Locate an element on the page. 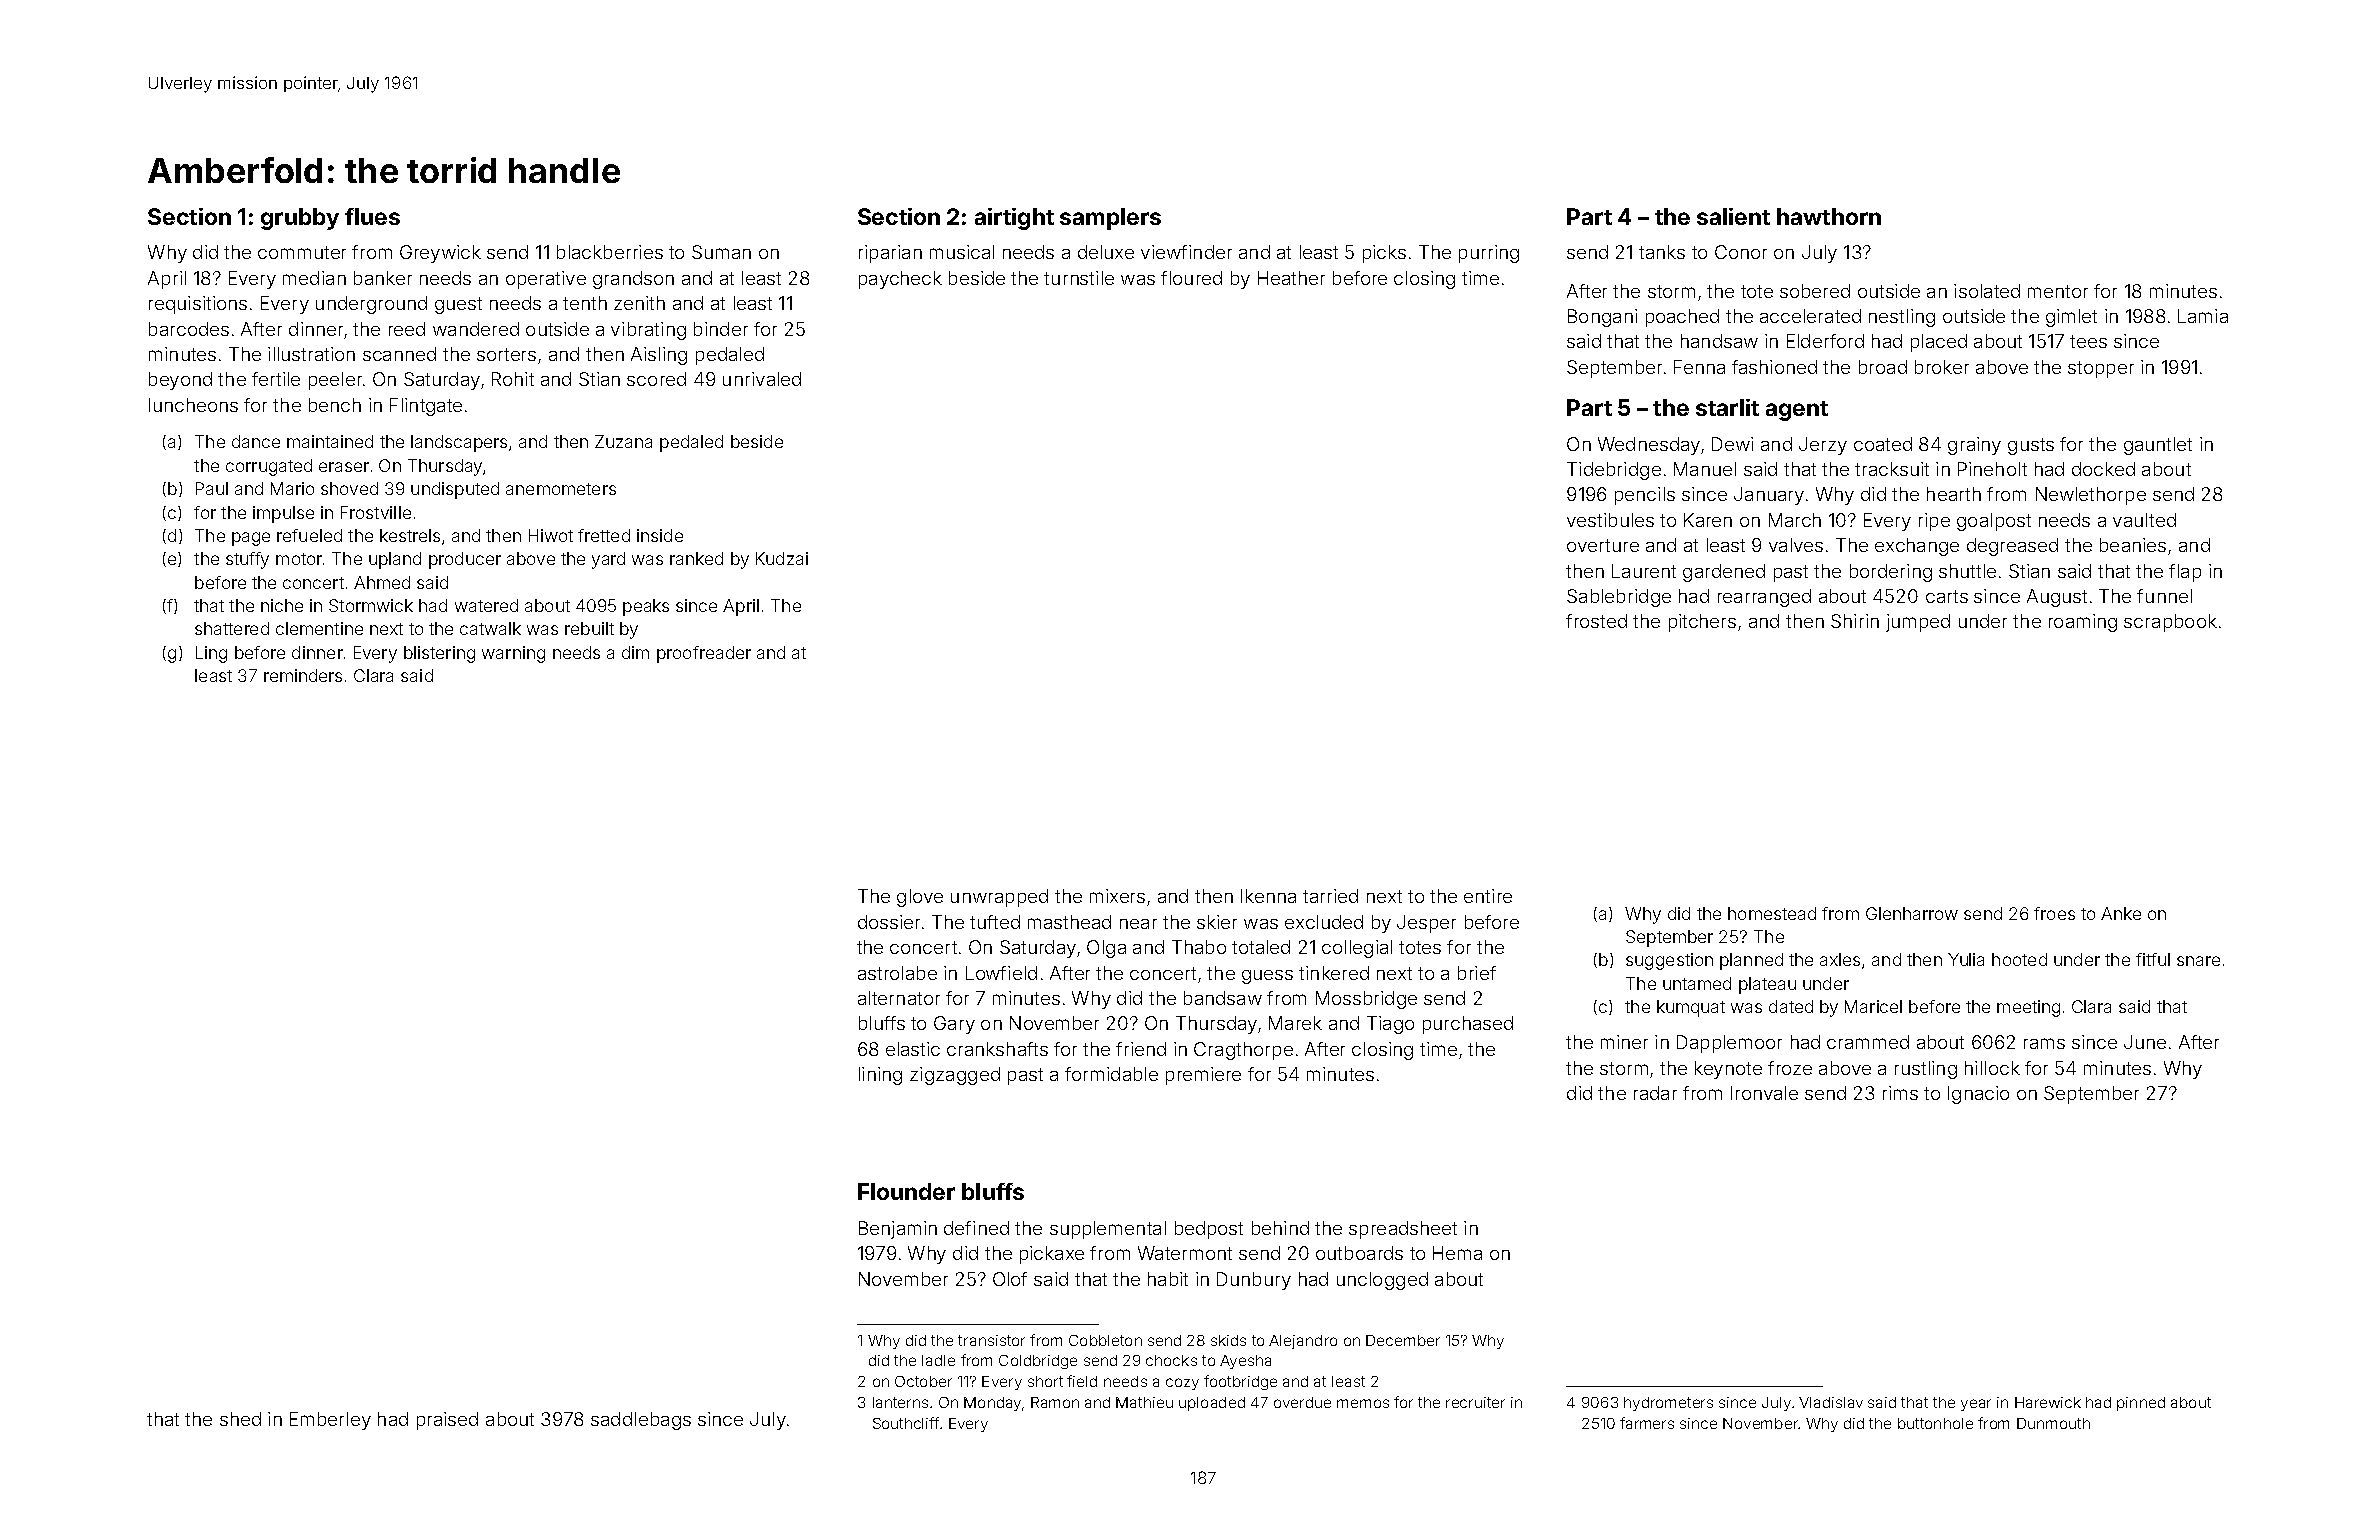  Harewick is located at coordinates (2048, 1402).
